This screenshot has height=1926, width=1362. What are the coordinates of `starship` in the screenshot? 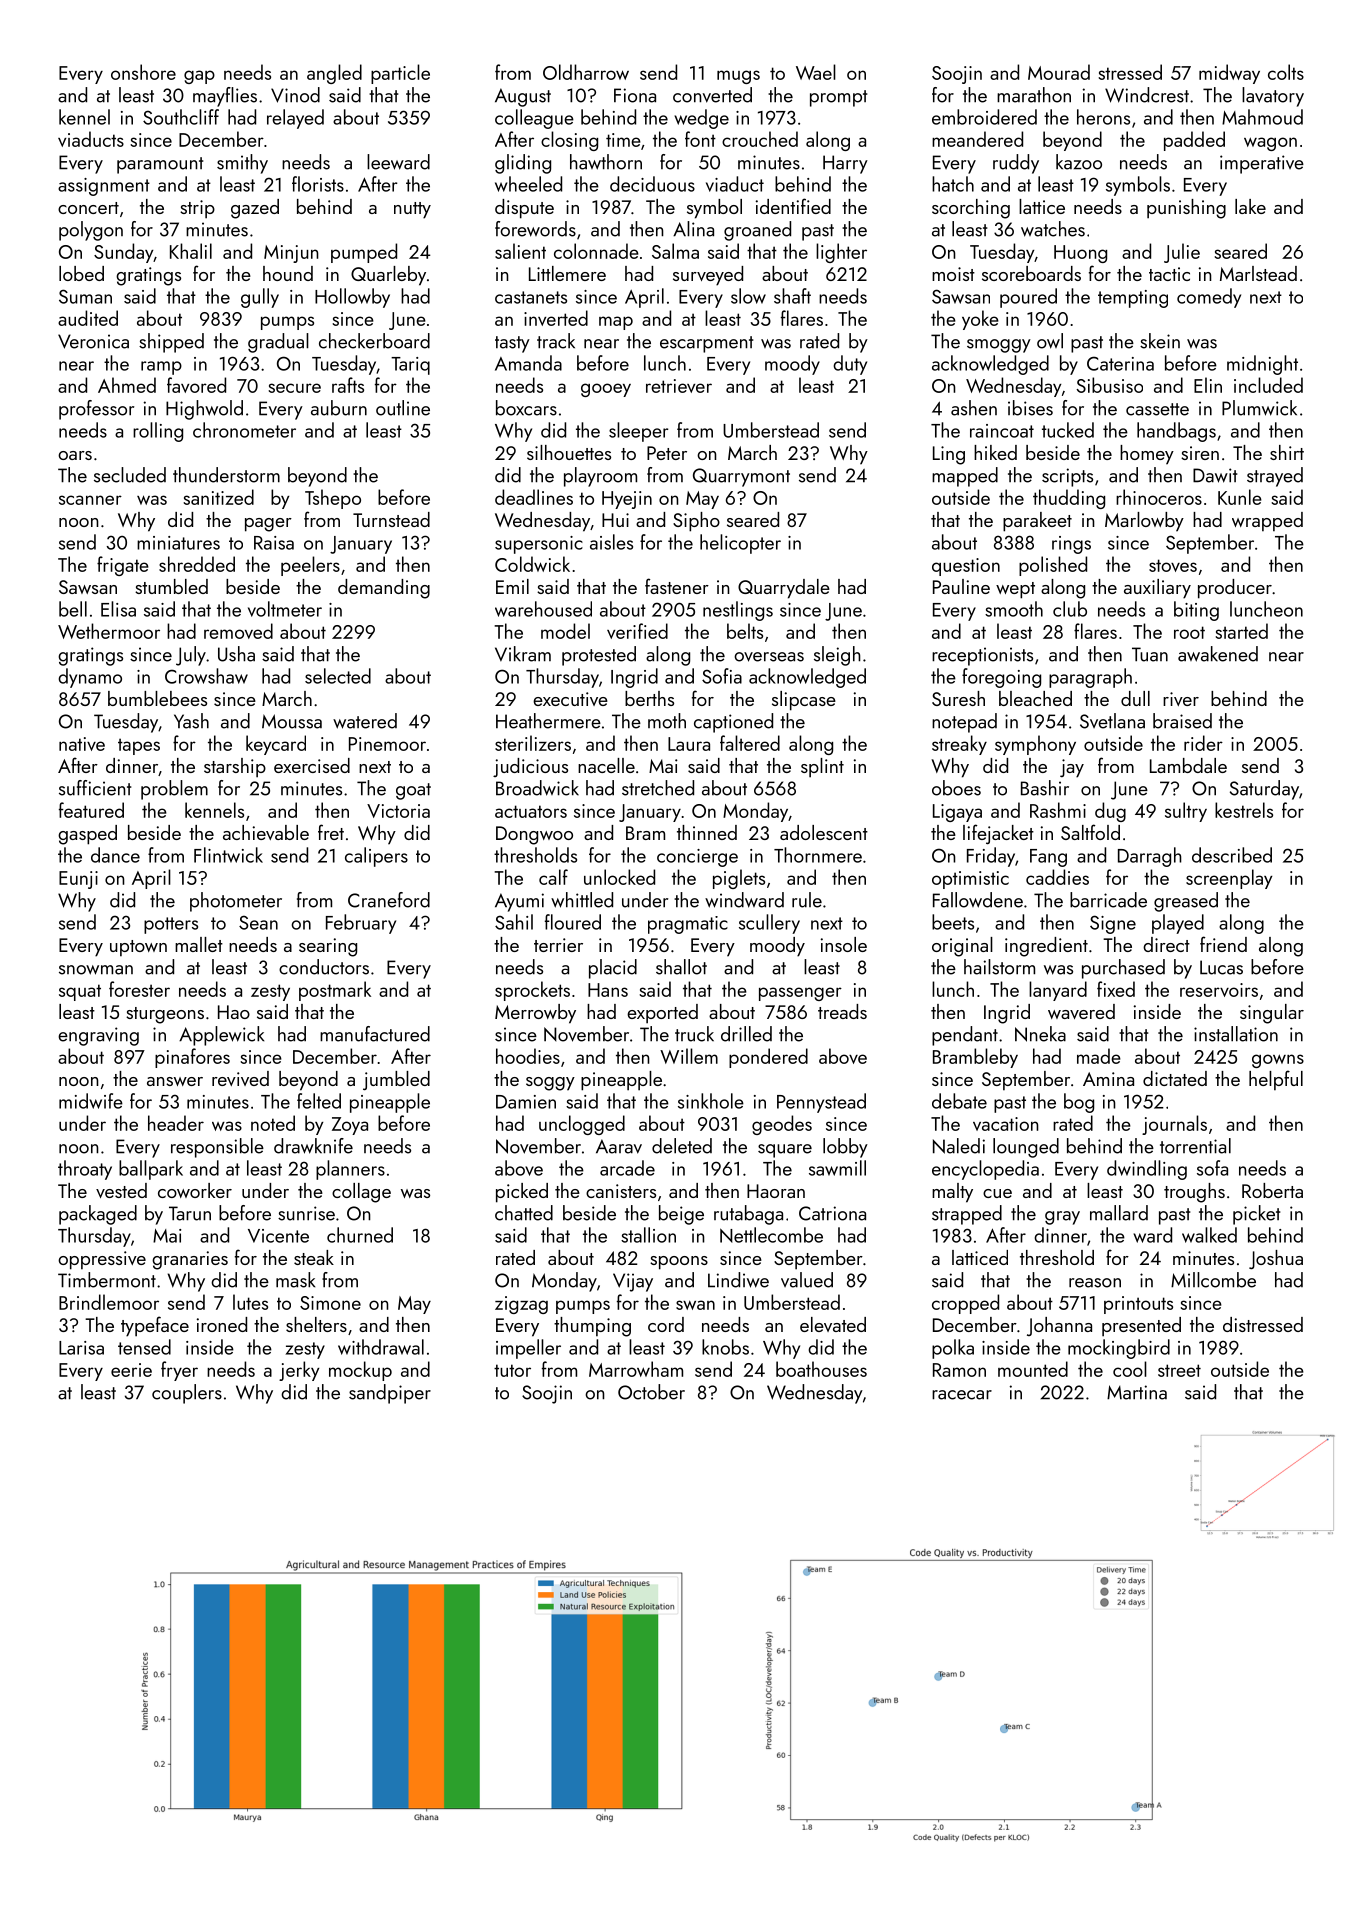 It's located at (235, 768).
